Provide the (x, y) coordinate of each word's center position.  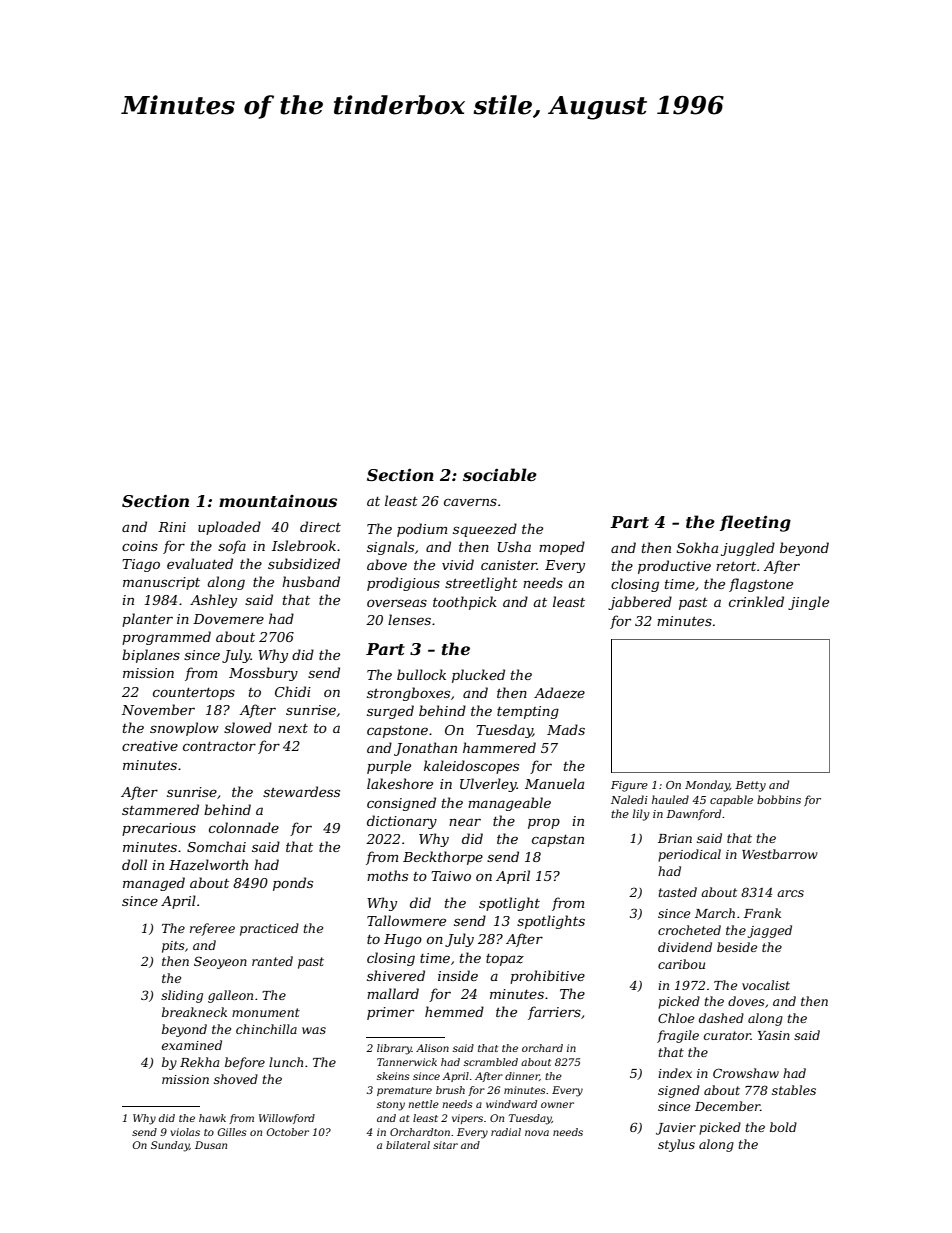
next (293, 728)
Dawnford (693, 814)
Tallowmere (406, 920)
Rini (172, 527)
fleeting (755, 523)
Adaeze (559, 693)
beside (737, 947)
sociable (500, 474)
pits (173, 947)
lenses (409, 619)
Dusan (211, 1145)
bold (783, 1127)
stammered (160, 809)
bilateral (408, 1145)
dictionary (402, 822)
